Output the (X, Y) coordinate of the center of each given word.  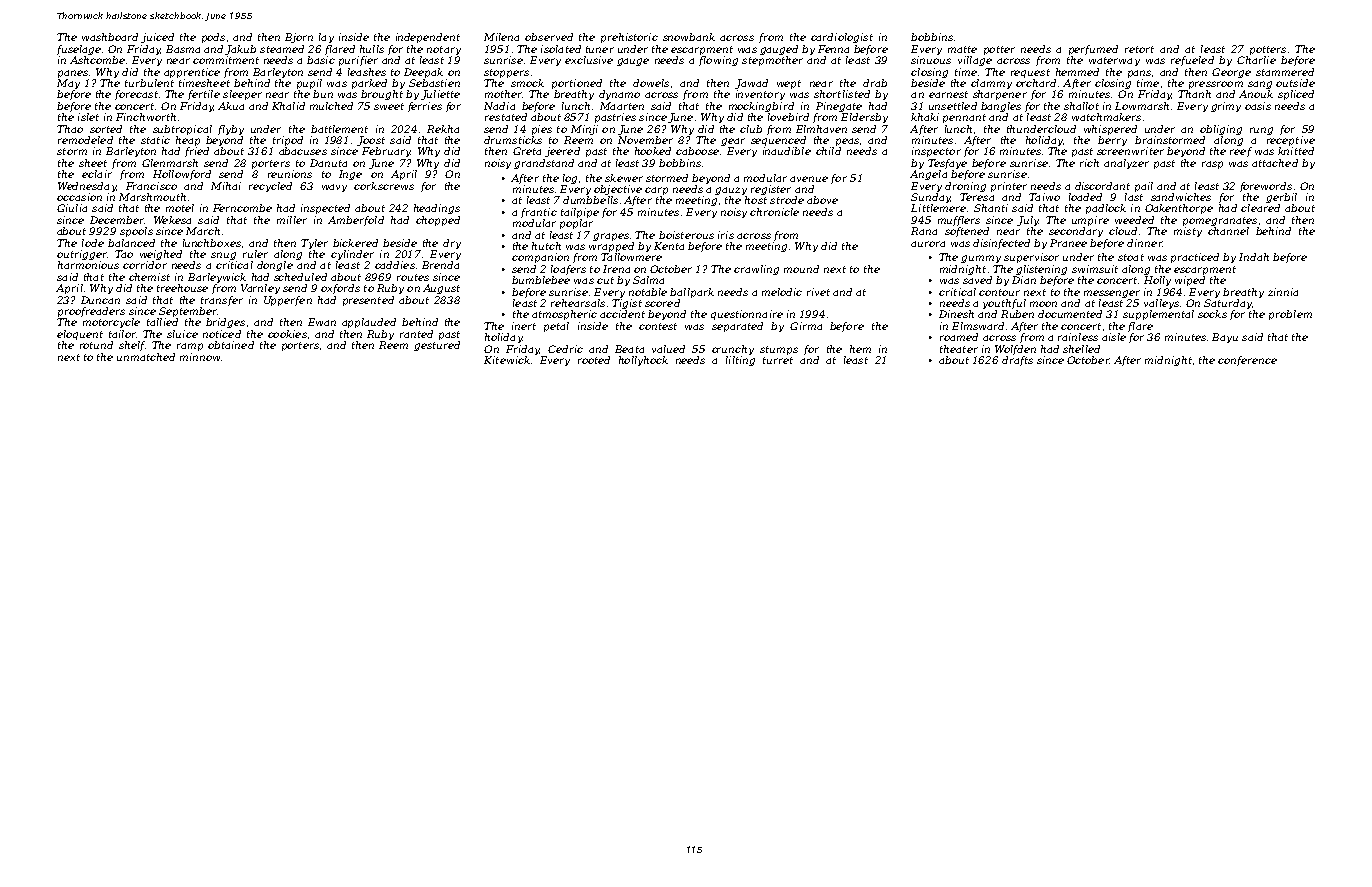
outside (1295, 83)
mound (801, 269)
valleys (1161, 304)
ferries (425, 107)
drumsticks (513, 140)
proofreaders (91, 312)
